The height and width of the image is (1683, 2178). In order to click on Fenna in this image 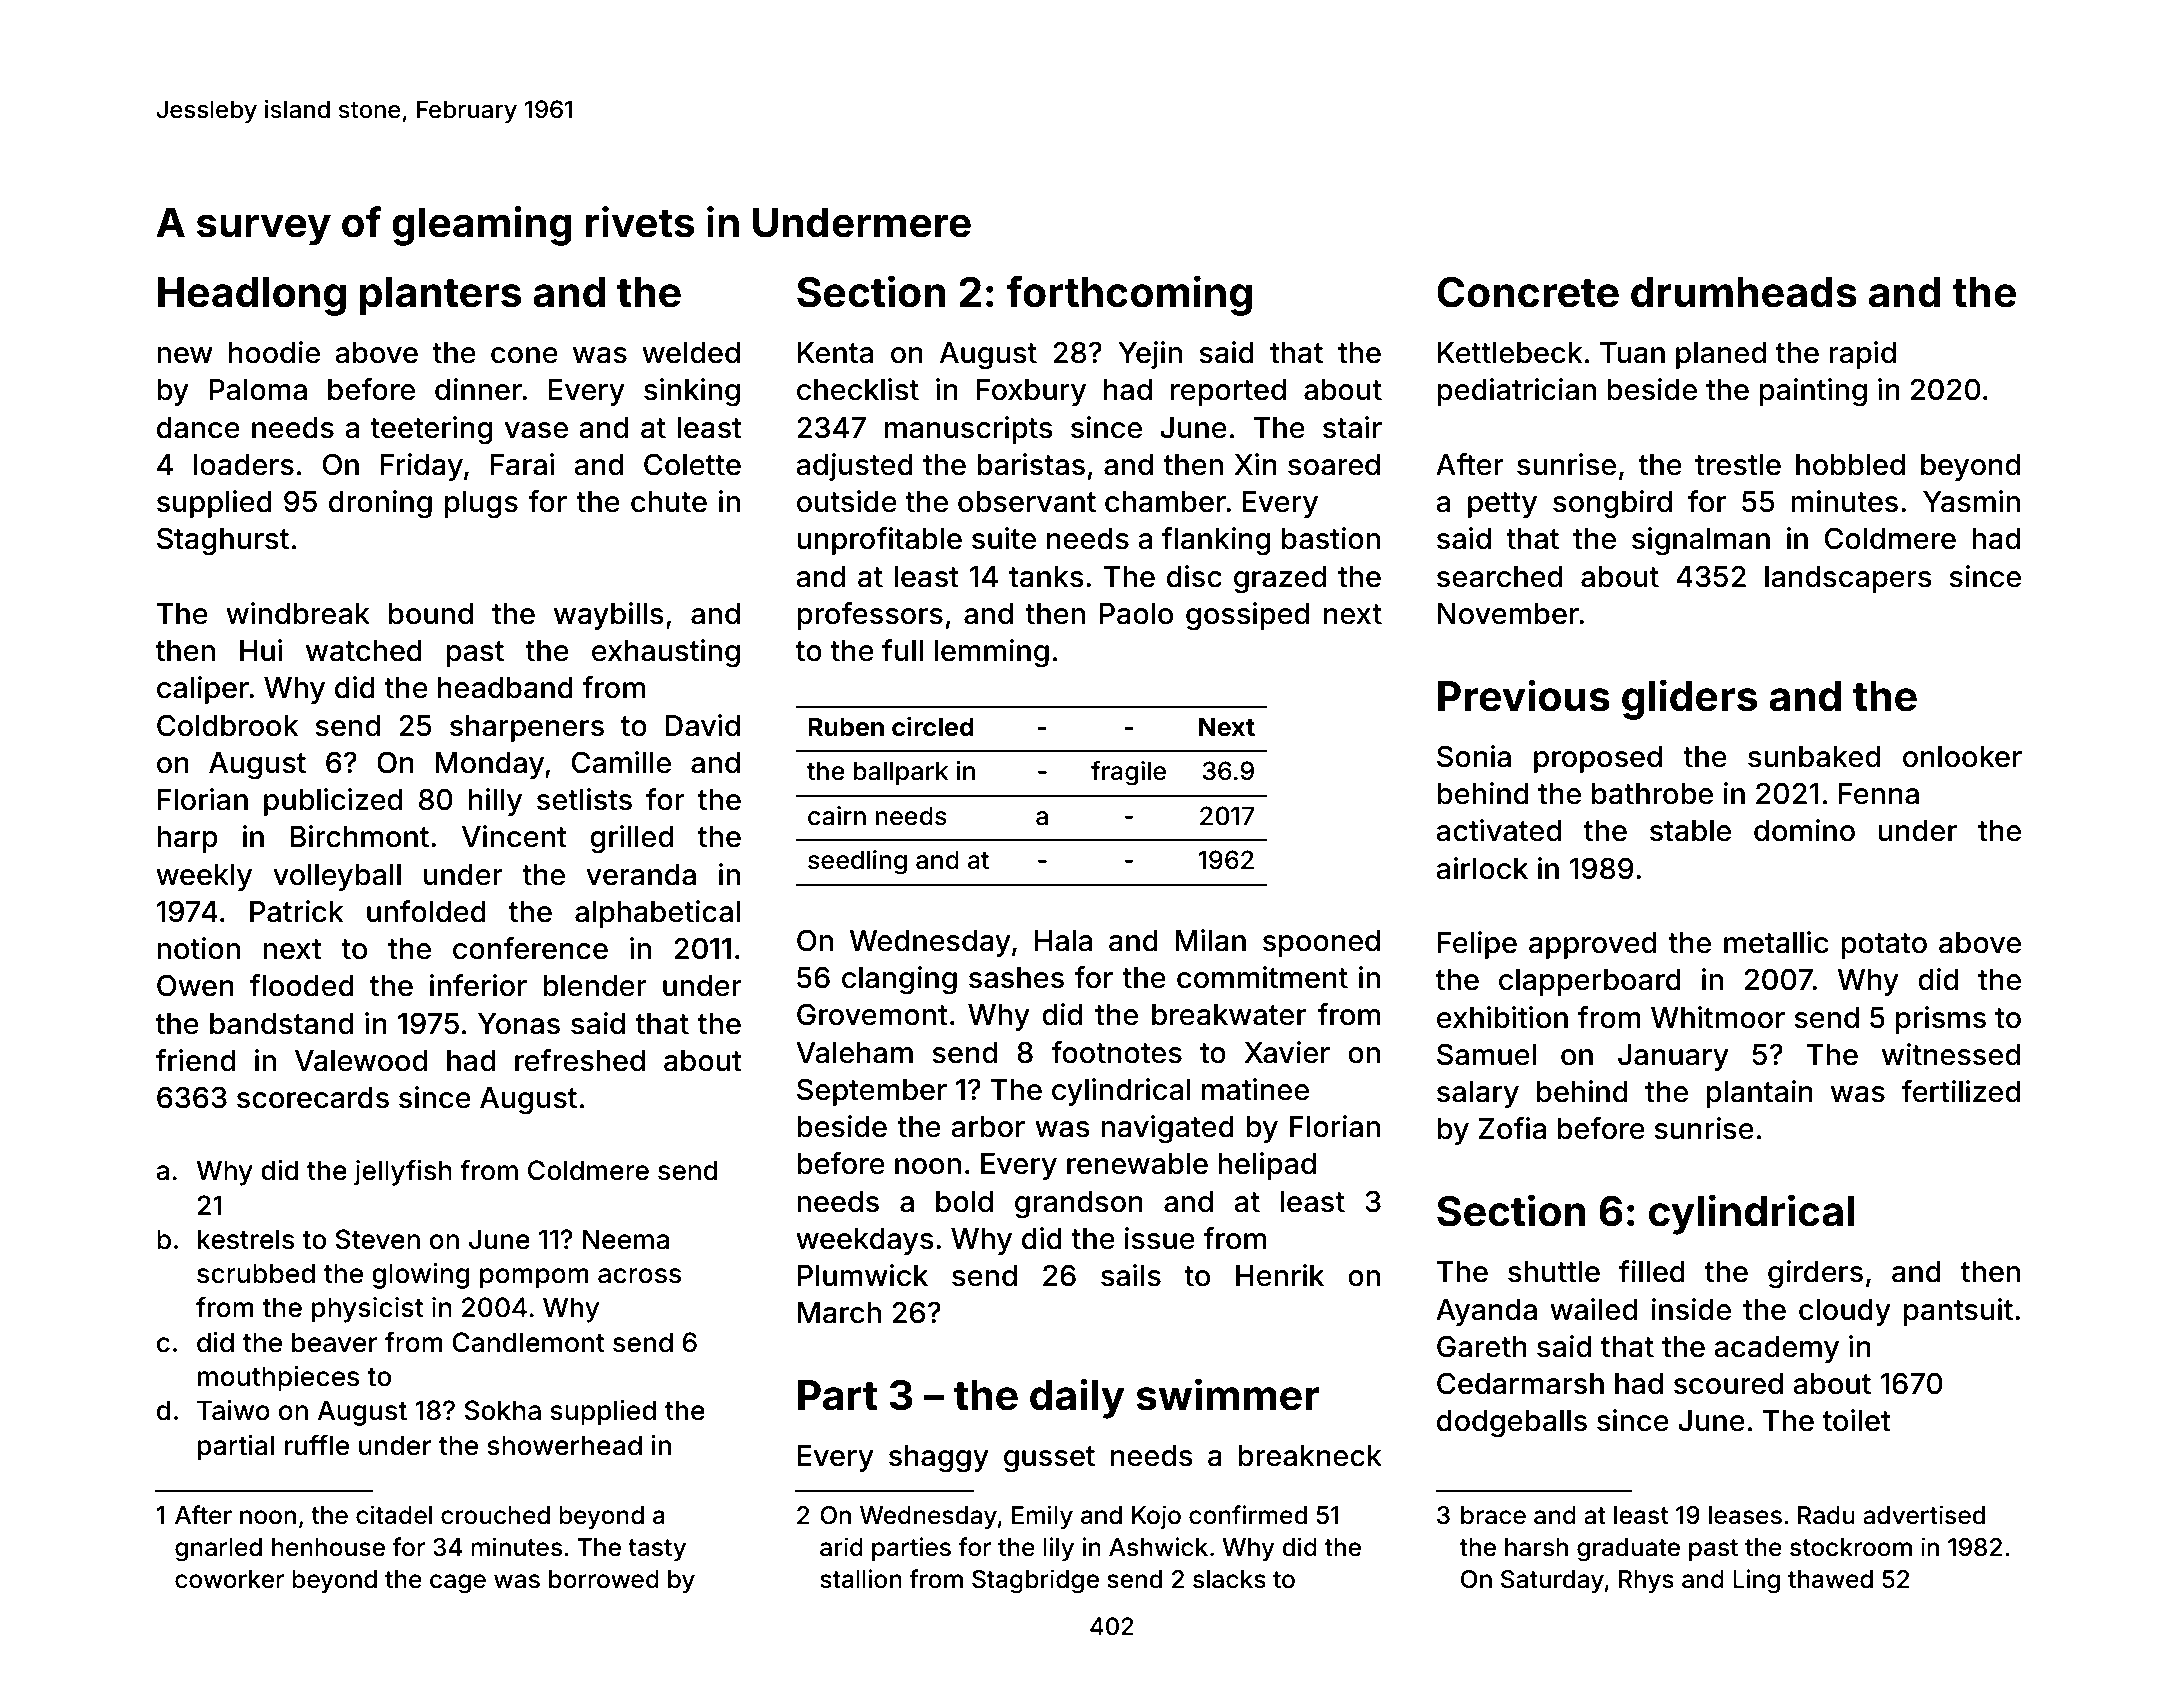, I will do `click(1879, 794)`.
